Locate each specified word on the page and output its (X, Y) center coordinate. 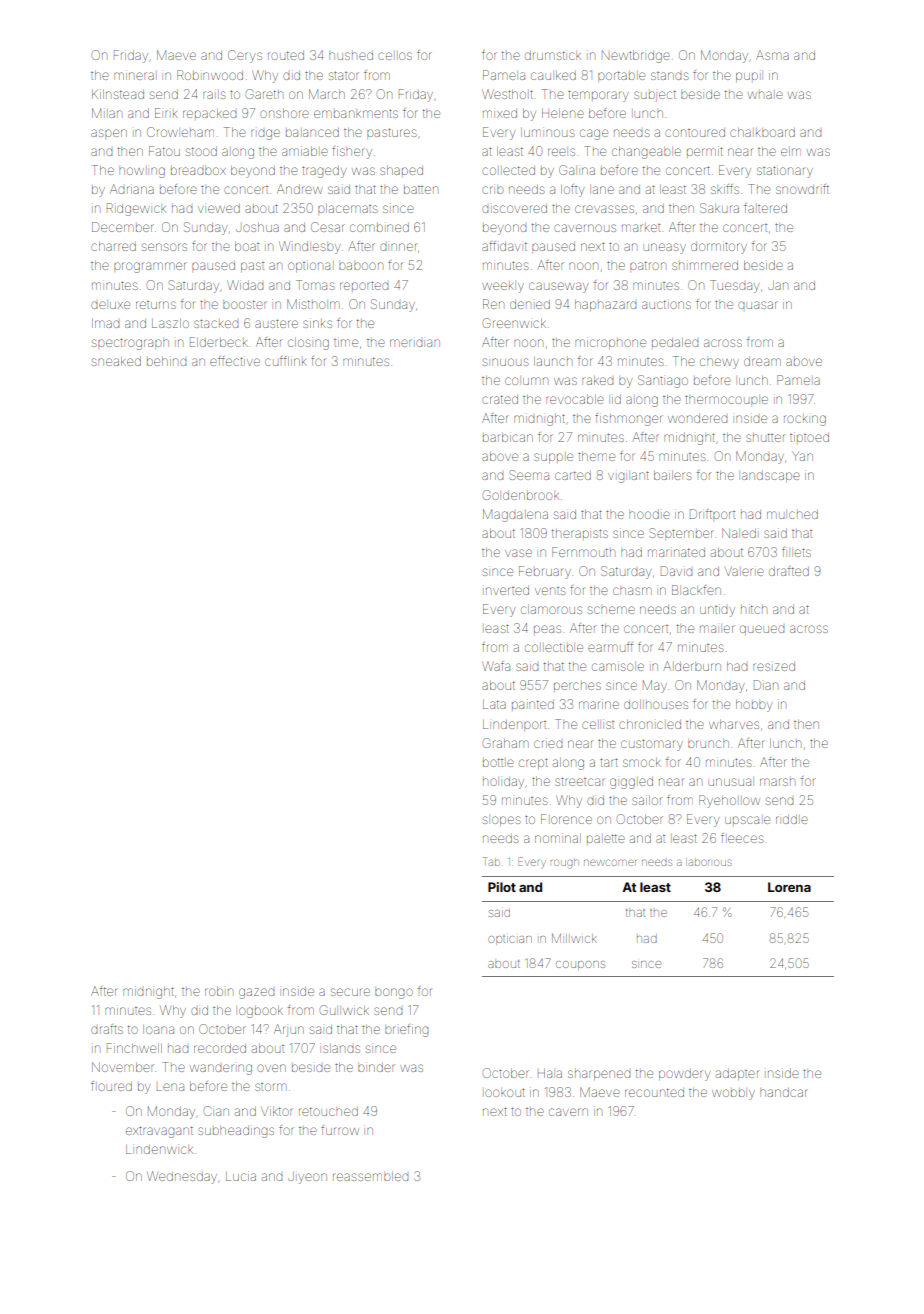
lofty (572, 190)
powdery (684, 1075)
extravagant (159, 1132)
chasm (632, 591)
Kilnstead (118, 94)
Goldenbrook (521, 495)
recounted (654, 1092)
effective (235, 361)
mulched (792, 514)
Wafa (496, 666)
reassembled (370, 1176)
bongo (394, 993)
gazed (256, 993)
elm (791, 151)
